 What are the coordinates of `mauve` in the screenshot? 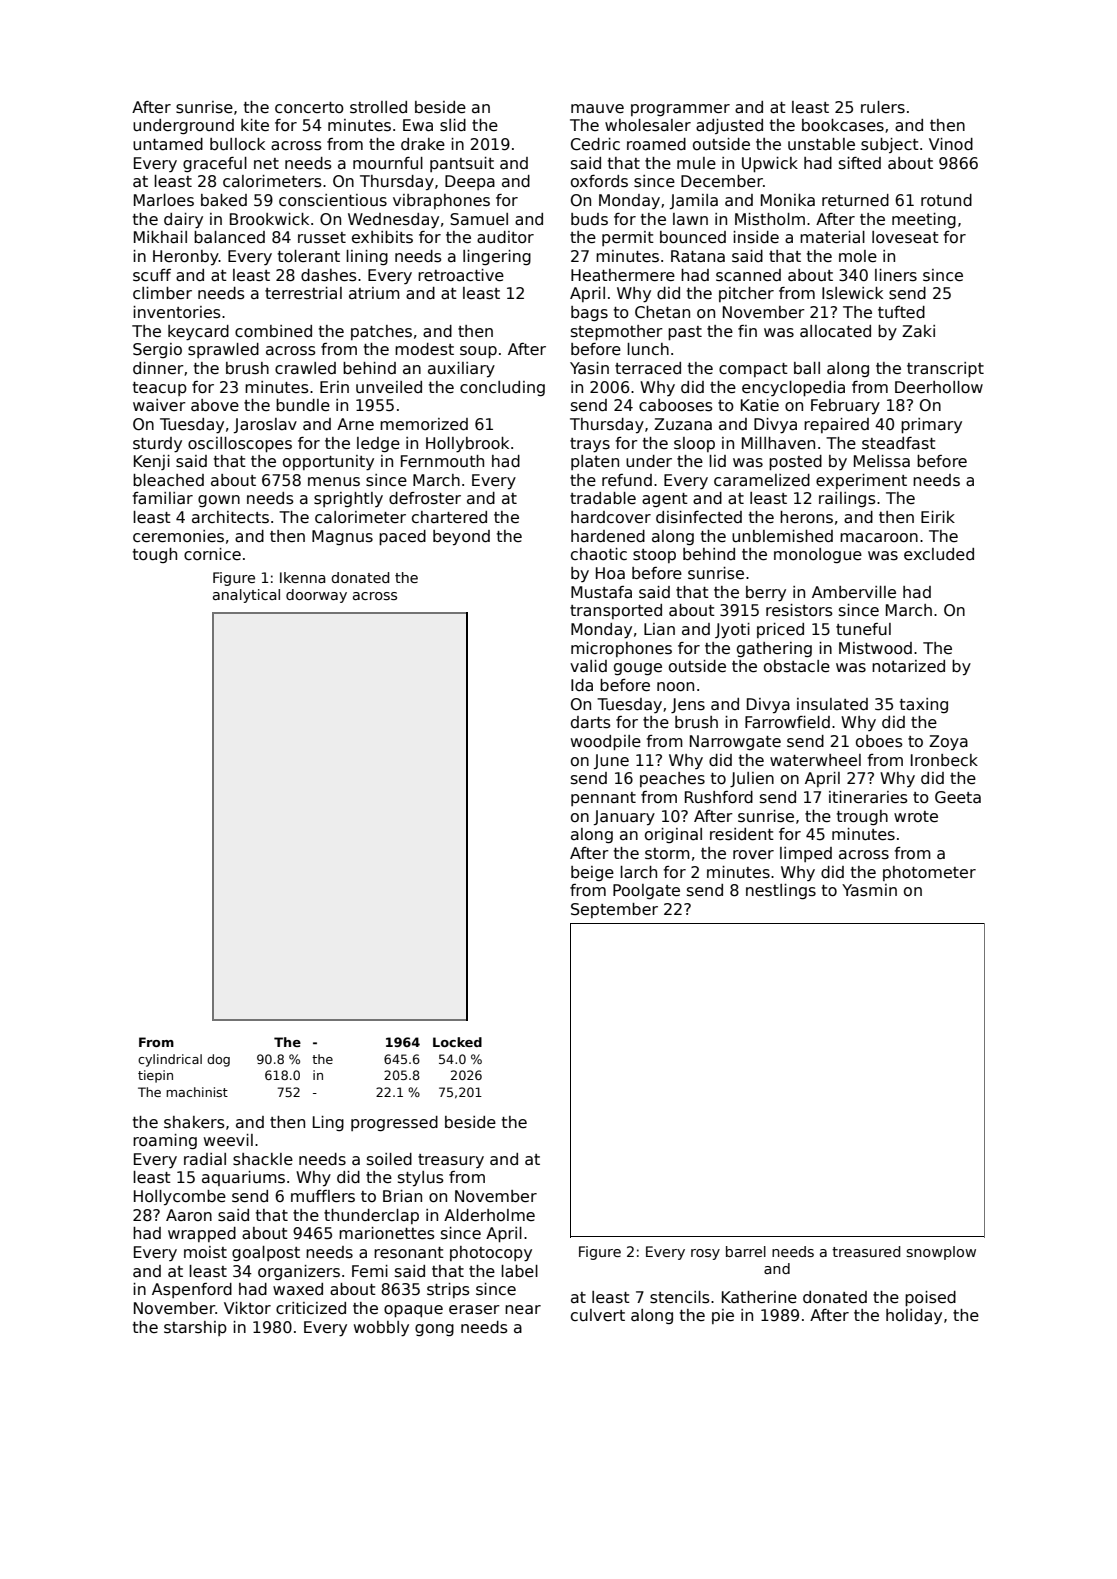 It's located at (597, 108).
